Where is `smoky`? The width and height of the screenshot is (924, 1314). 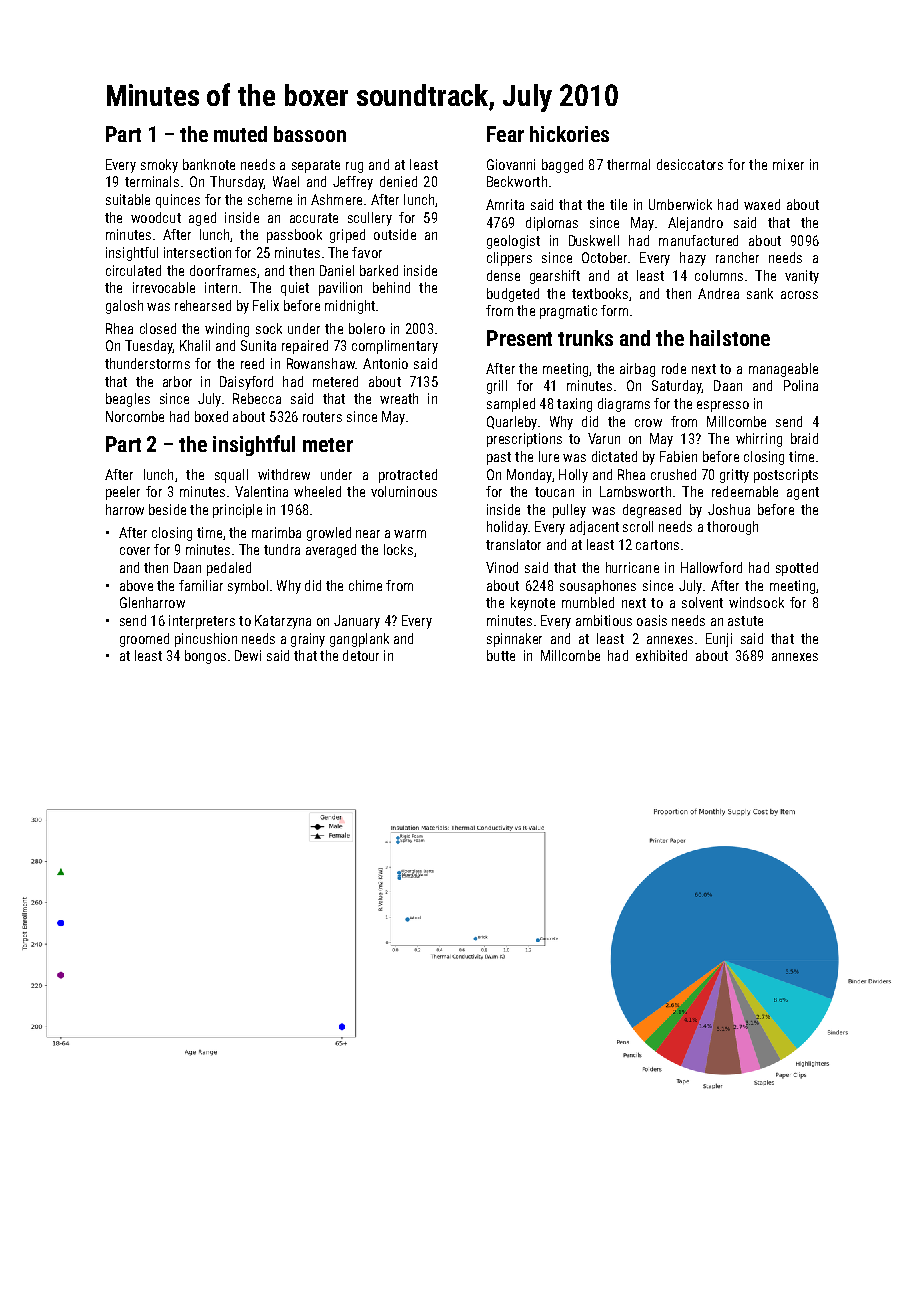
smoky is located at coordinates (159, 166).
